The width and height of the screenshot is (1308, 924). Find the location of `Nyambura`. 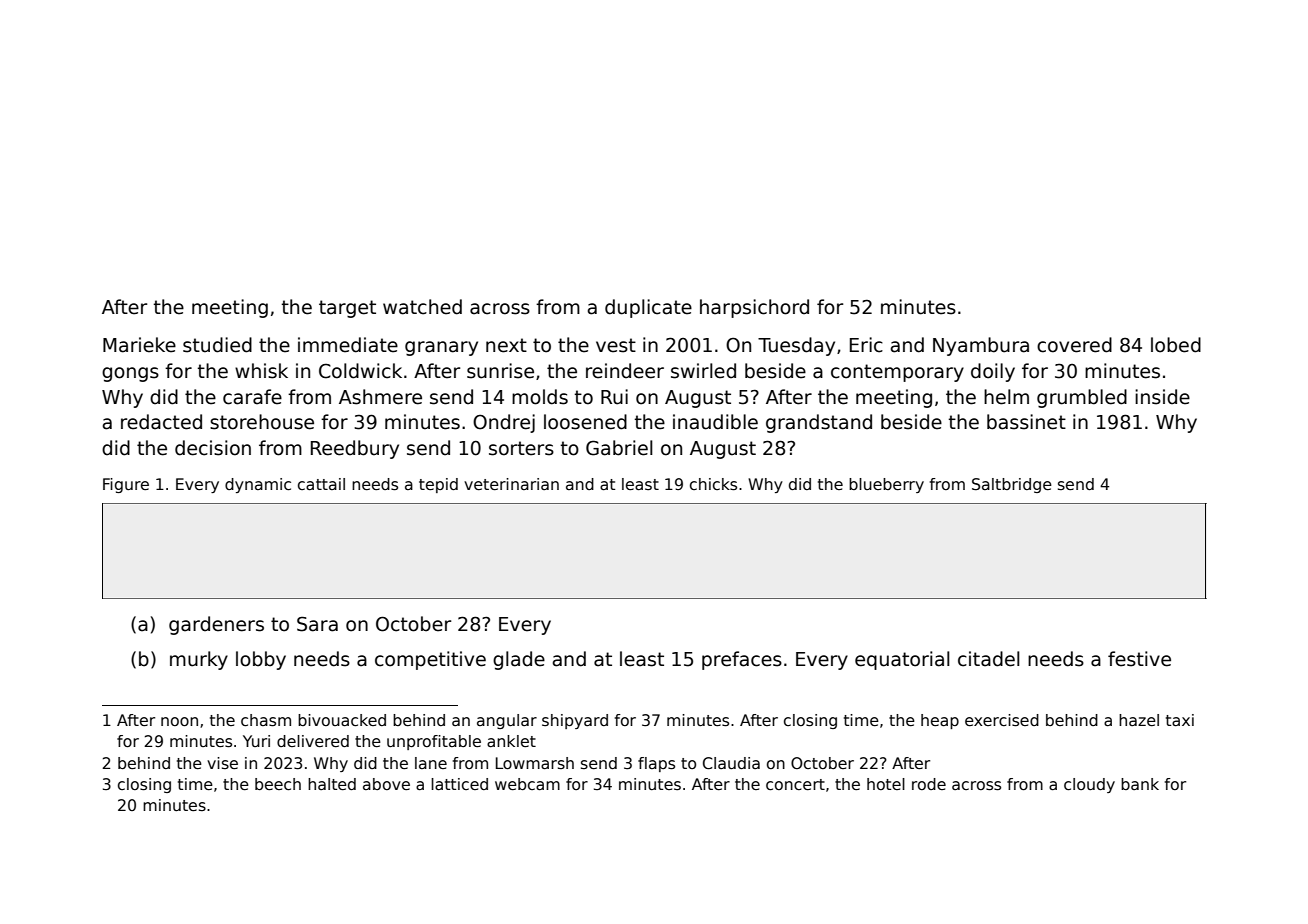

Nyambura is located at coordinates (981, 346).
